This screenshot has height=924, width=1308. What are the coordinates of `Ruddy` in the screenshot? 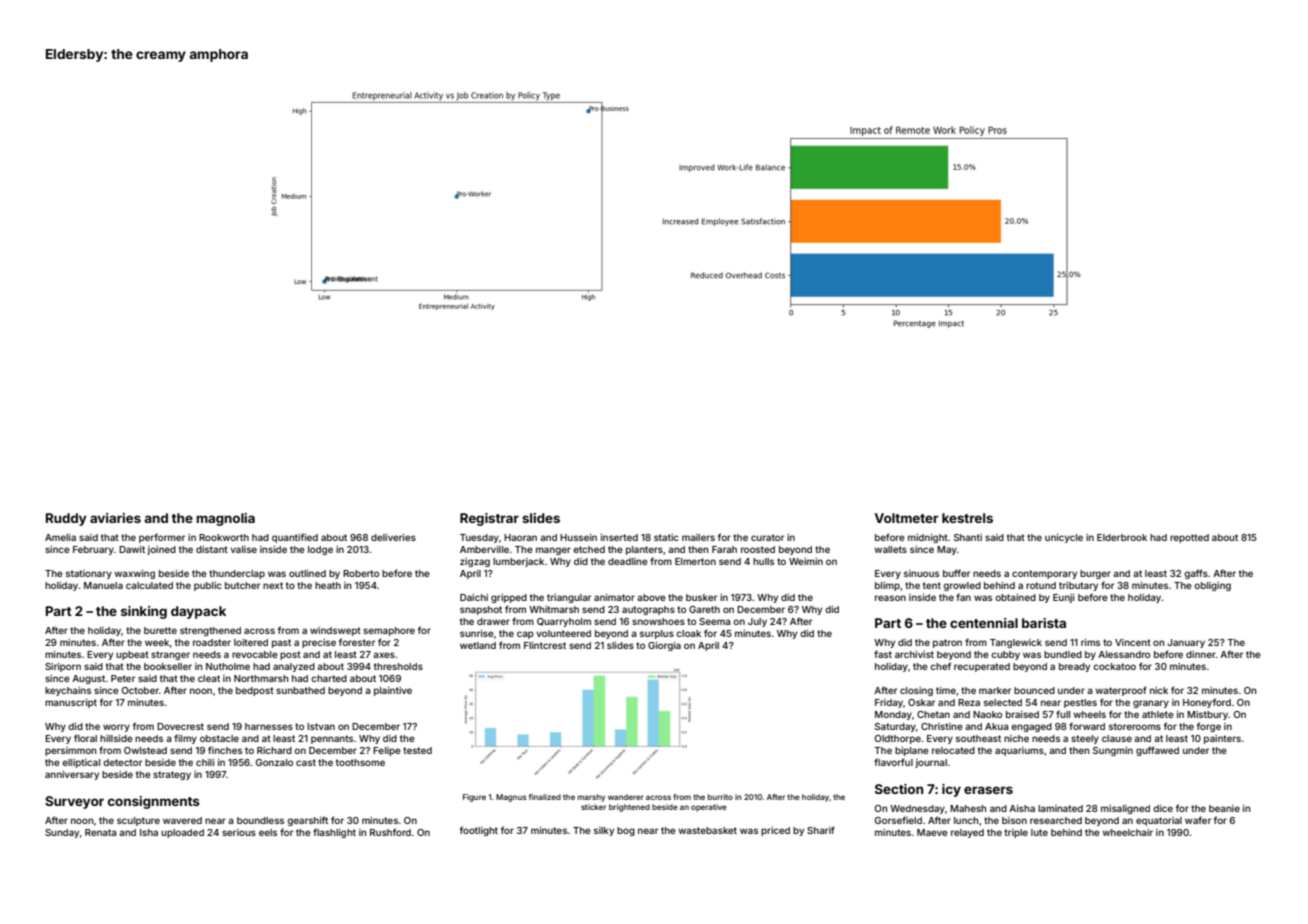 It's located at (66, 519).
